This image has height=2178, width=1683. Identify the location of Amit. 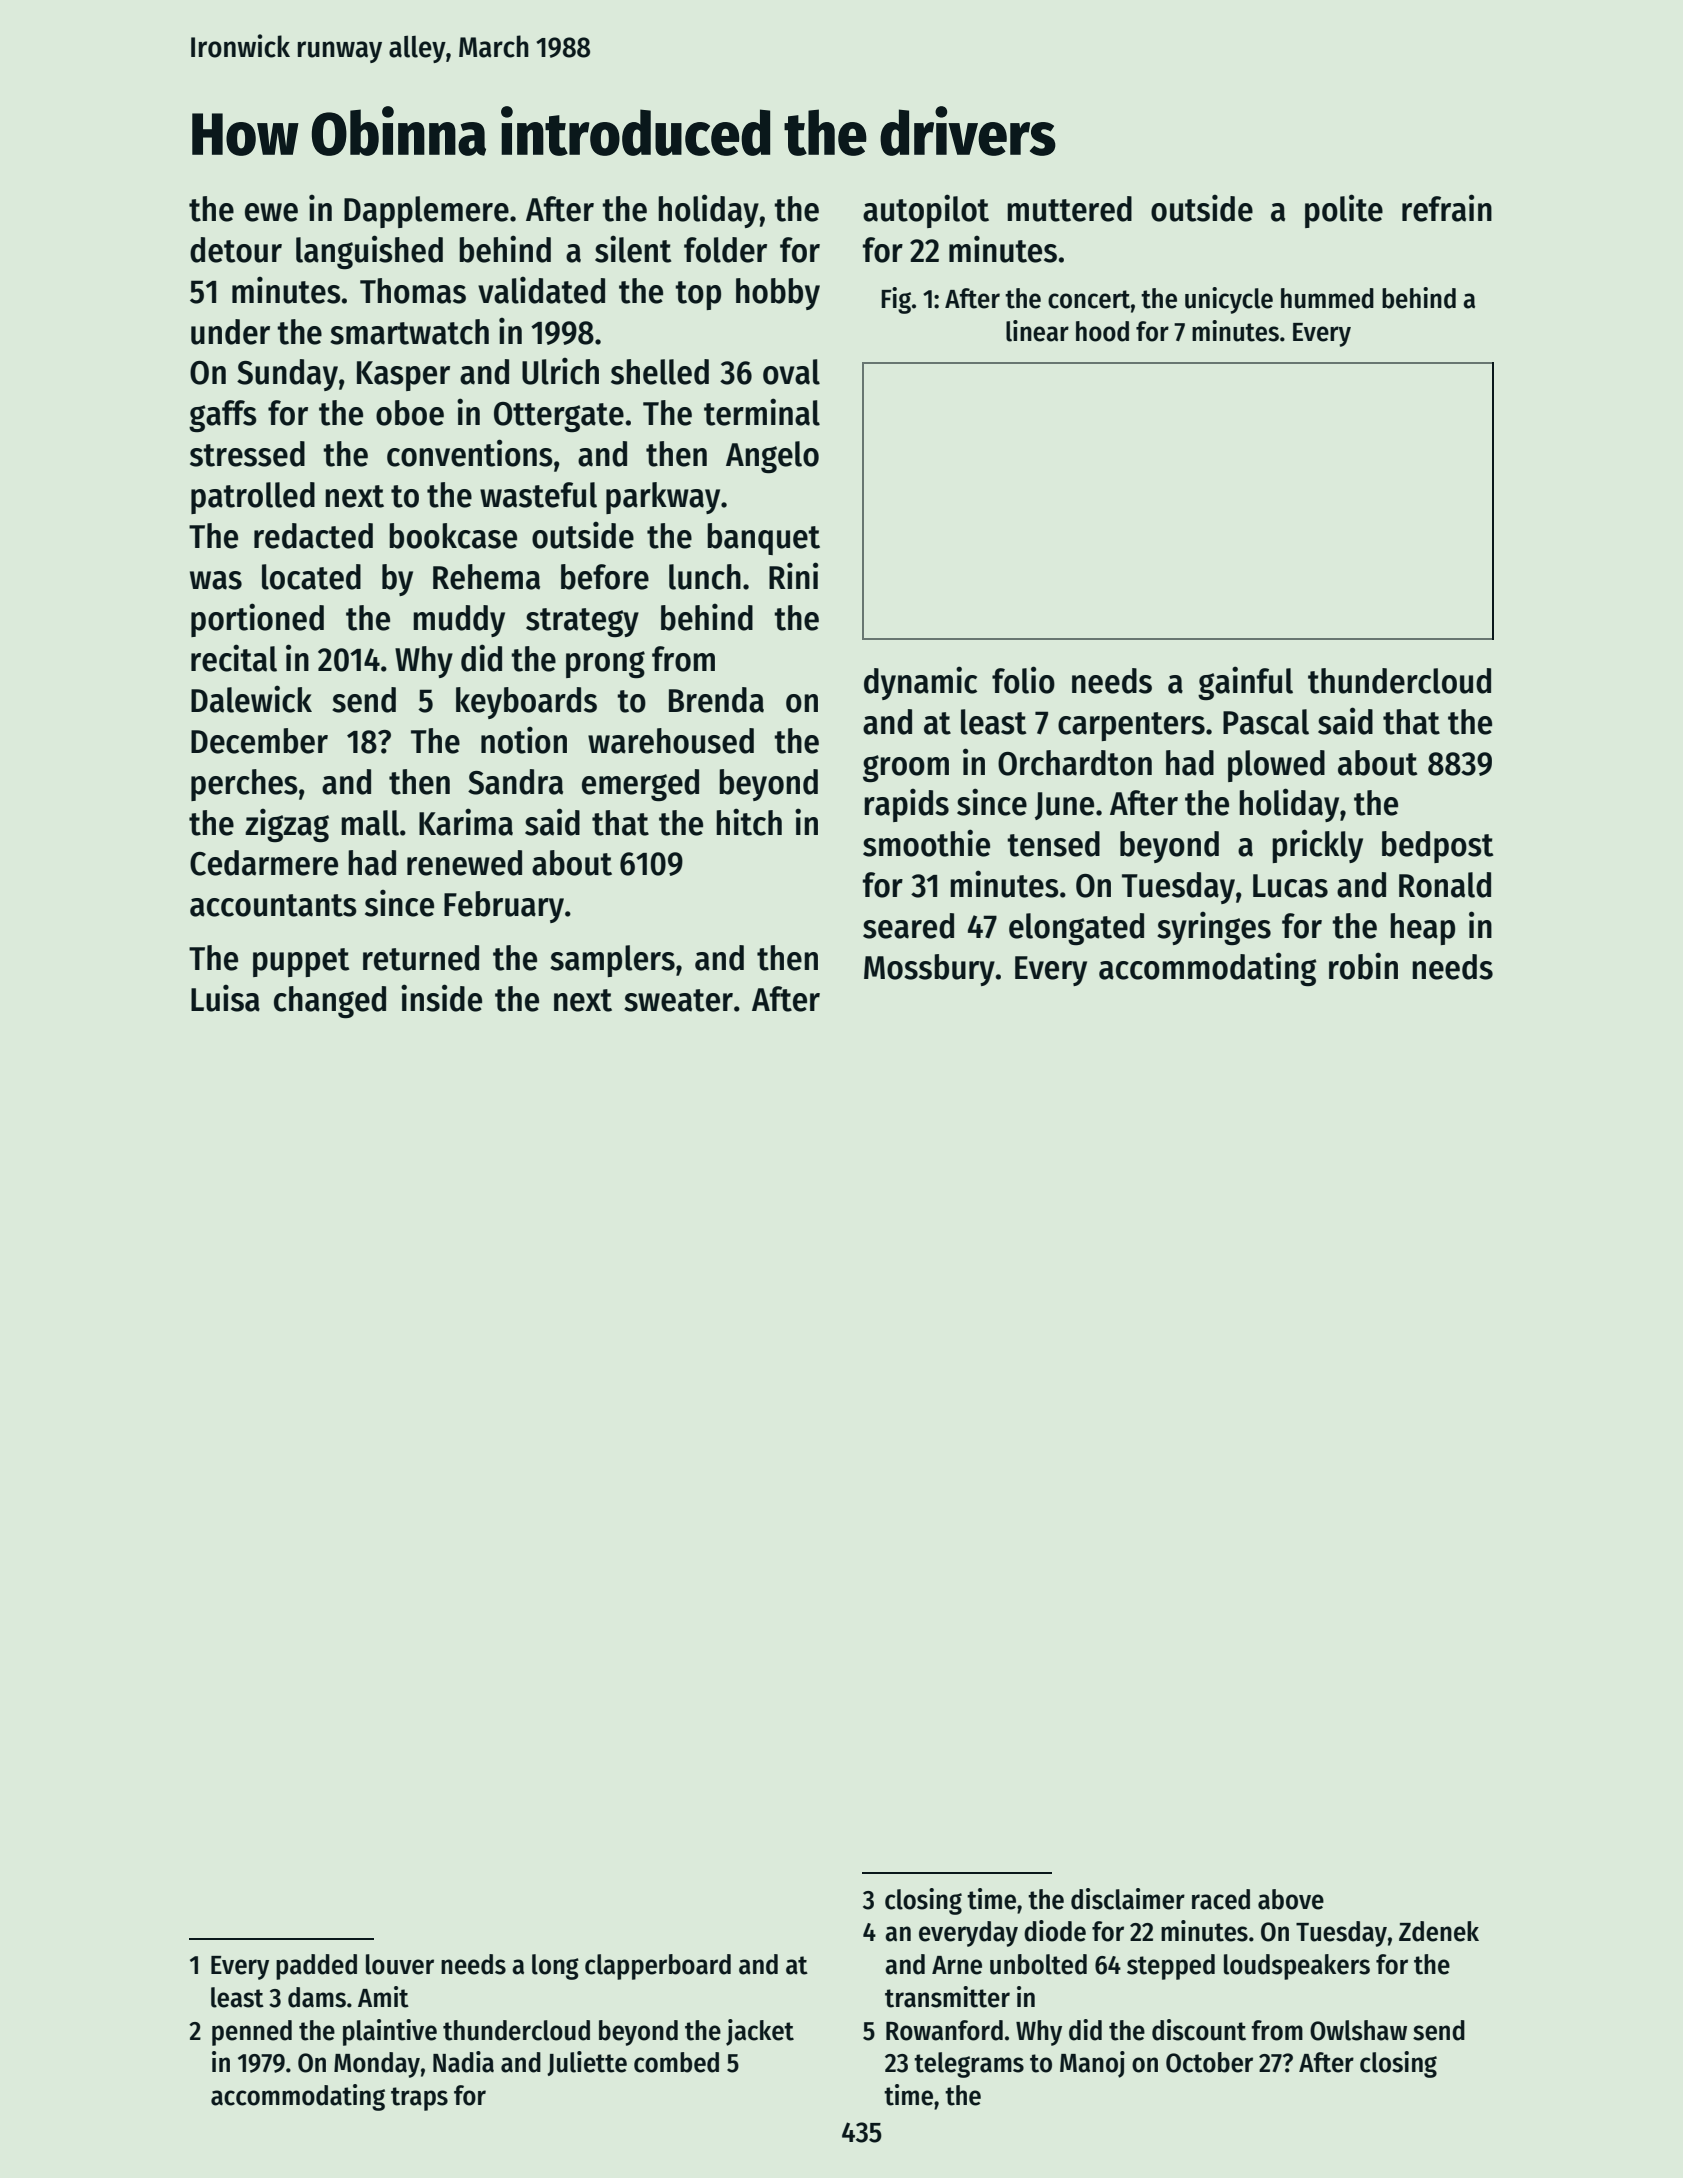
(383, 1997).
